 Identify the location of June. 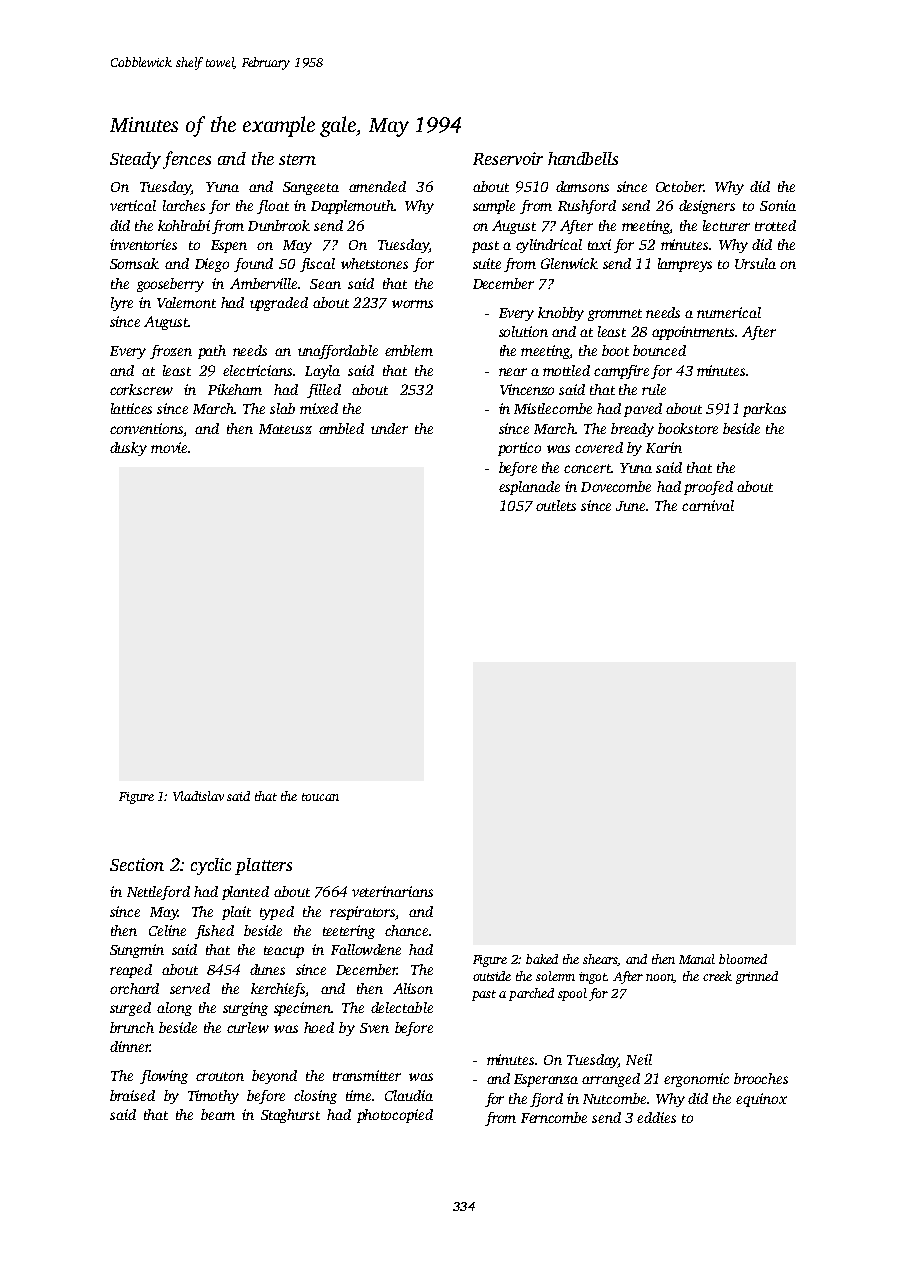
(631, 506).
